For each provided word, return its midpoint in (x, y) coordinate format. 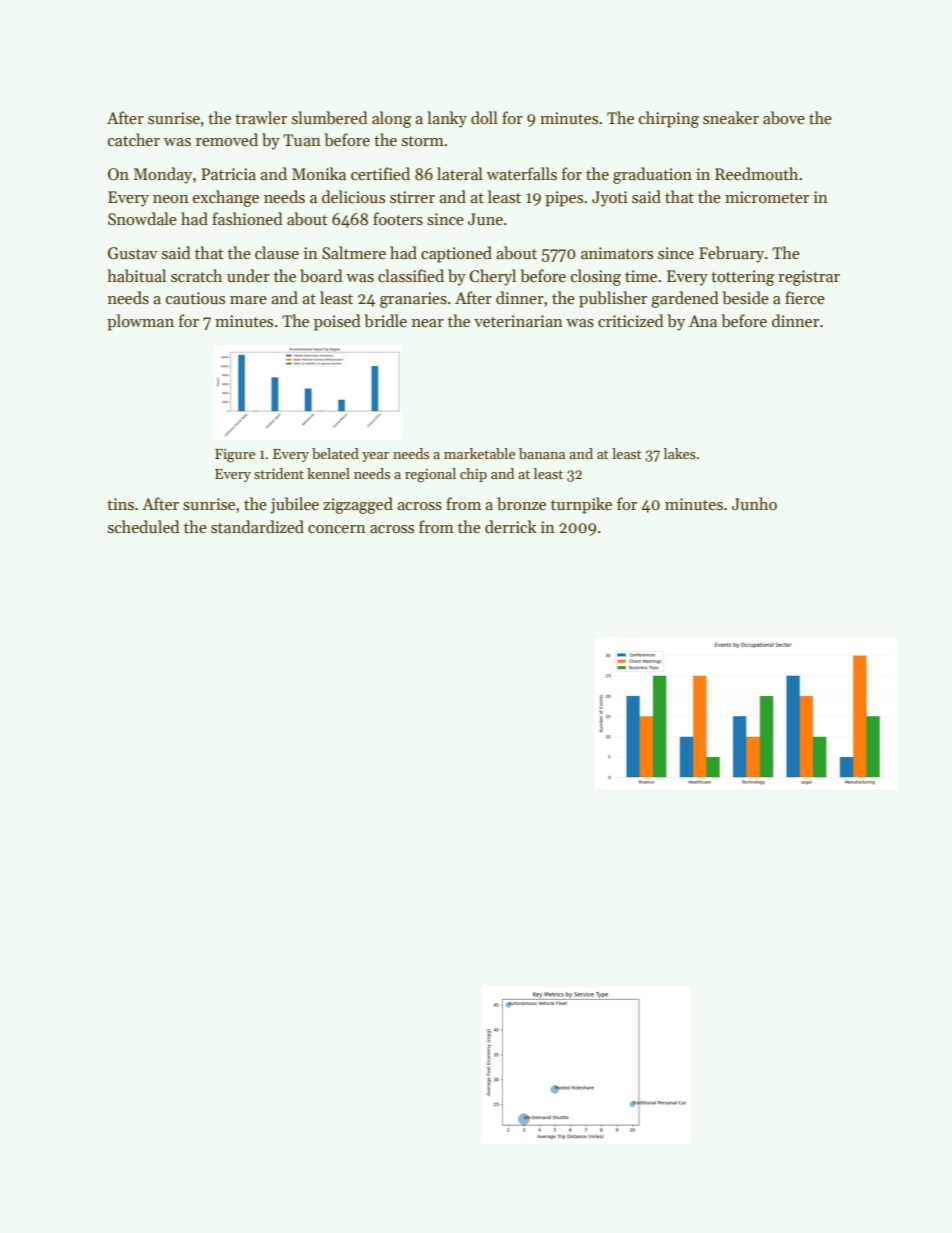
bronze (521, 503)
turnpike (581, 505)
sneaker (731, 118)
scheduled (144, 527)
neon (171, 199)
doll (484, 117)
